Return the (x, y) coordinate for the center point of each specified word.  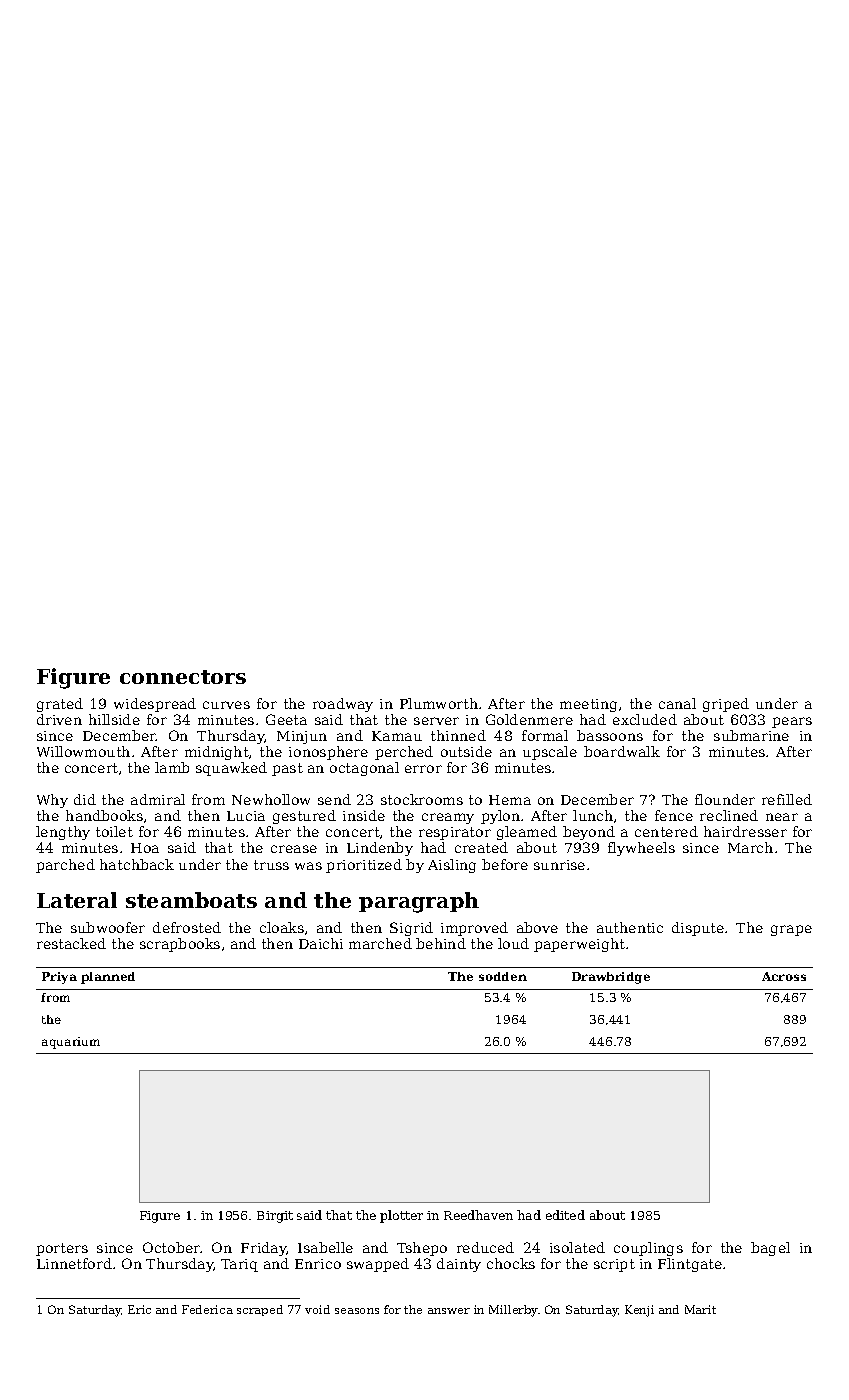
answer (449, 1311)
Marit (700, 1309)
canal (677, 703)
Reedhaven (478, 1215)
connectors (183, 677)
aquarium (71, 1043)
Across (784, 976)
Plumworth (439, 703)
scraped (260, 1310)
